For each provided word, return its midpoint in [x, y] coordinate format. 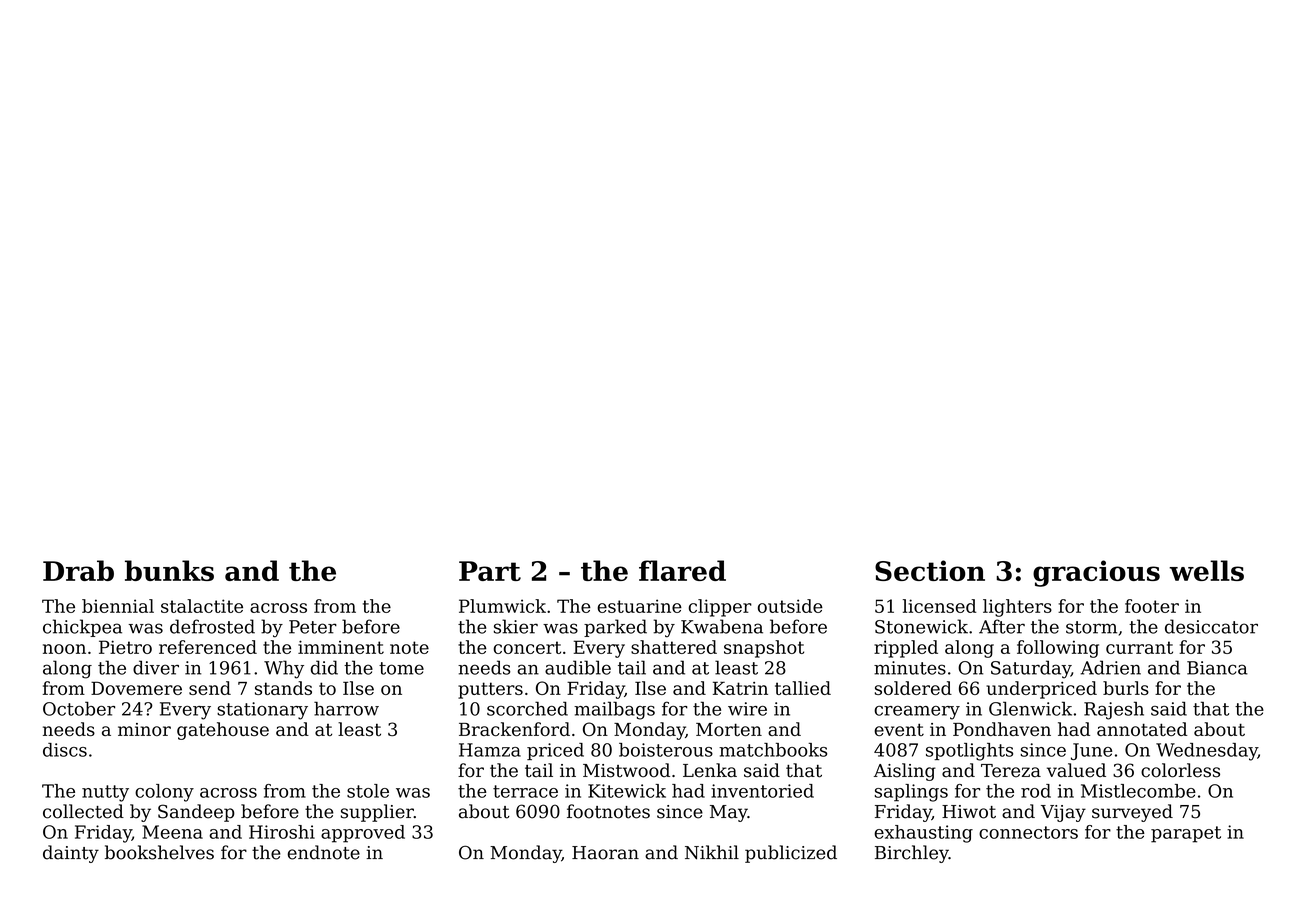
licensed [940, 606]
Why [284, 669]
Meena [172, 832]
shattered [674, 647]
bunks [169, 570]
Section [930, 570]
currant [1139, 647]
